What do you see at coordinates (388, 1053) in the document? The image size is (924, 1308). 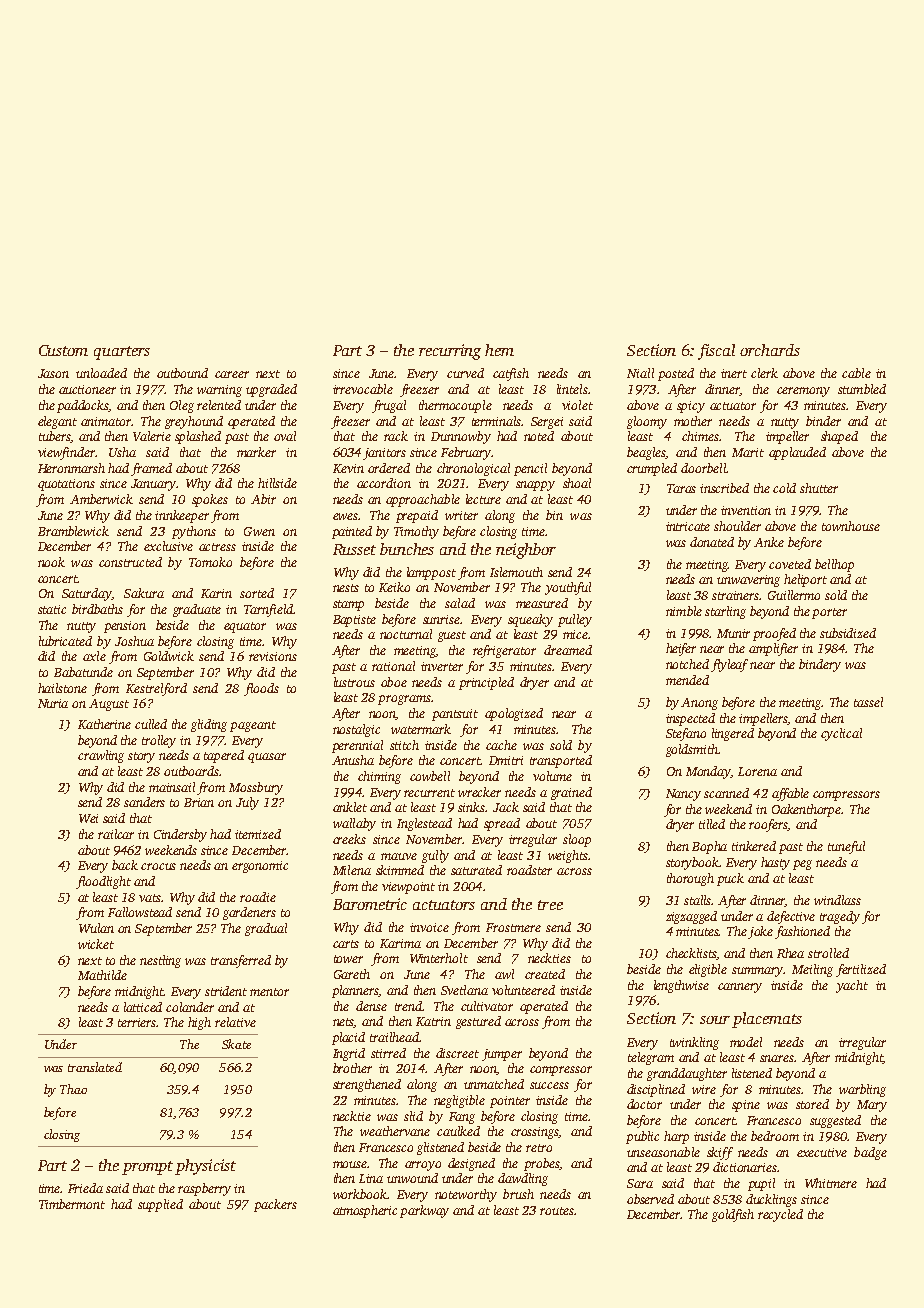 I see `stirred` at bounding box center [388, 1053].
